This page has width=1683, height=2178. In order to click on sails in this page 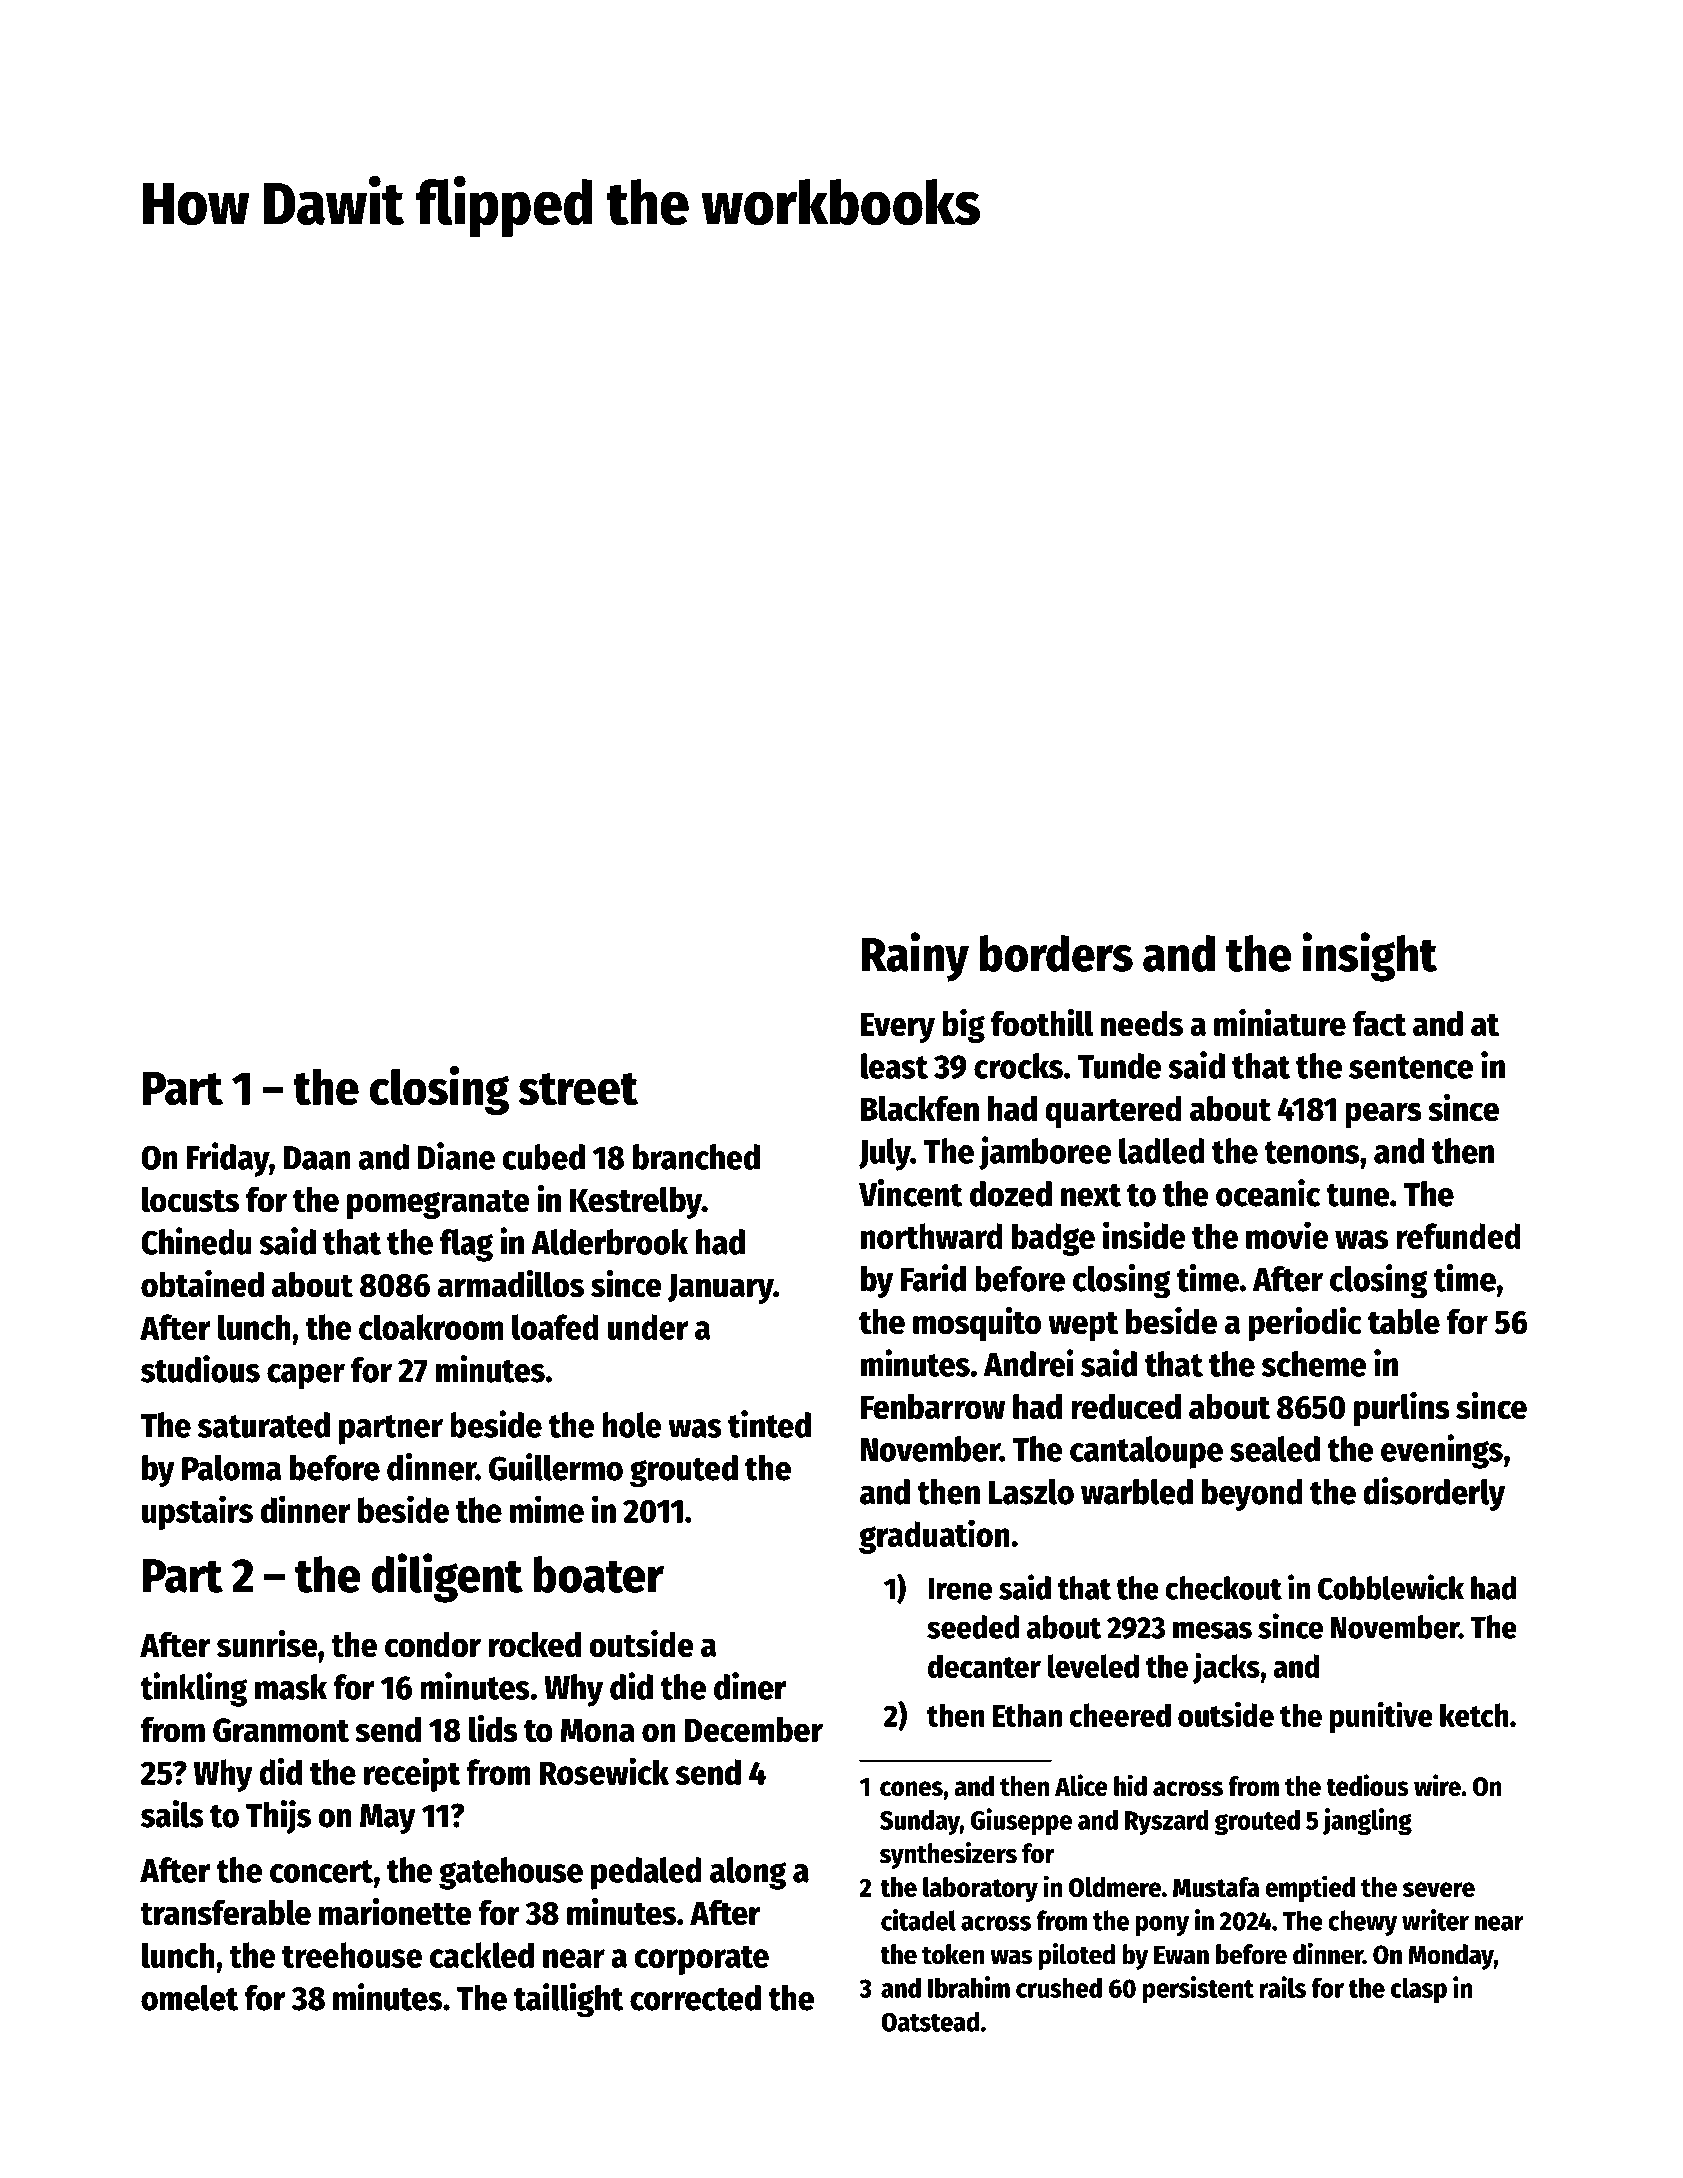, I will do `click(172, 1814)`.
